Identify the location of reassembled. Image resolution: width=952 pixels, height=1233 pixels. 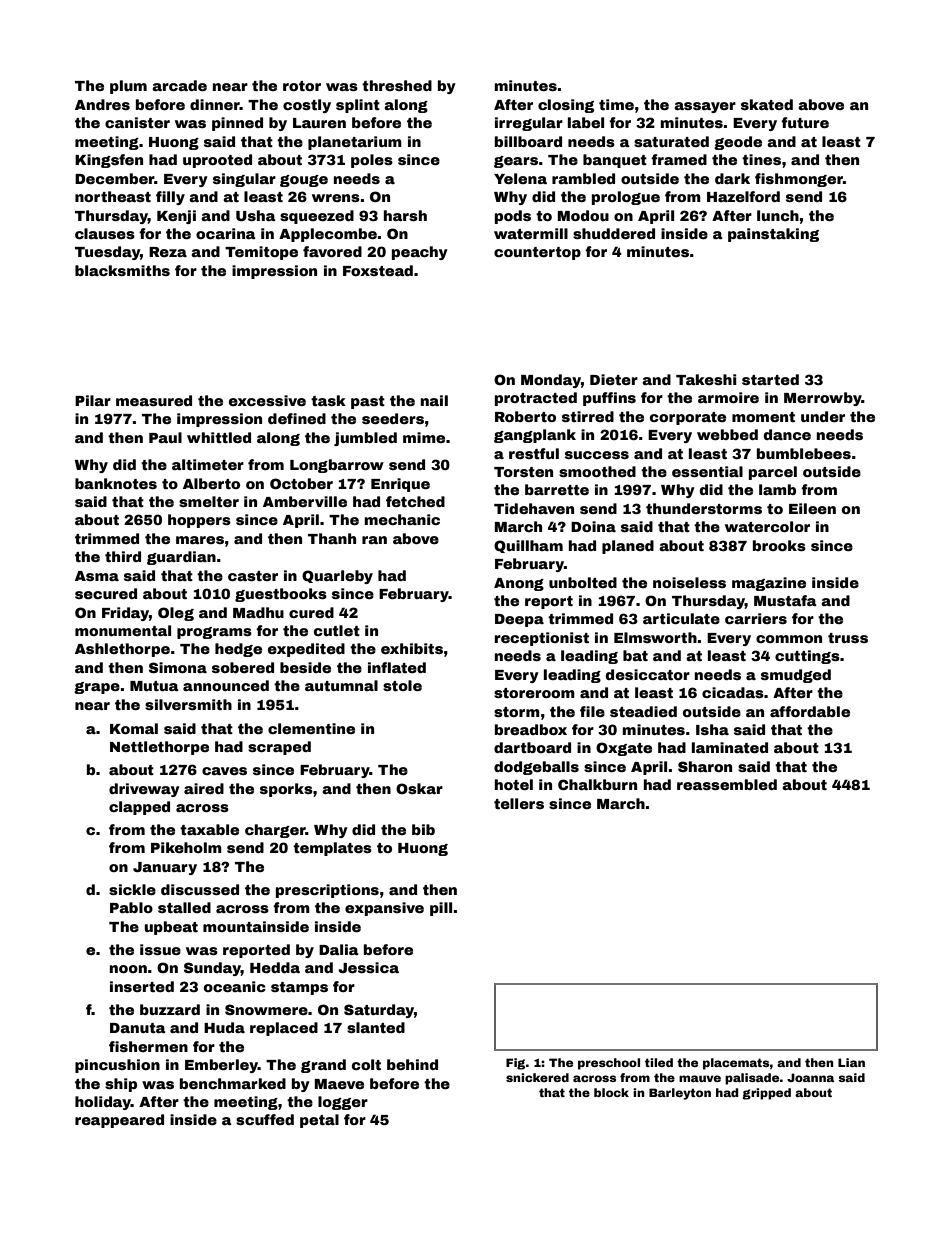
(727, 784).
